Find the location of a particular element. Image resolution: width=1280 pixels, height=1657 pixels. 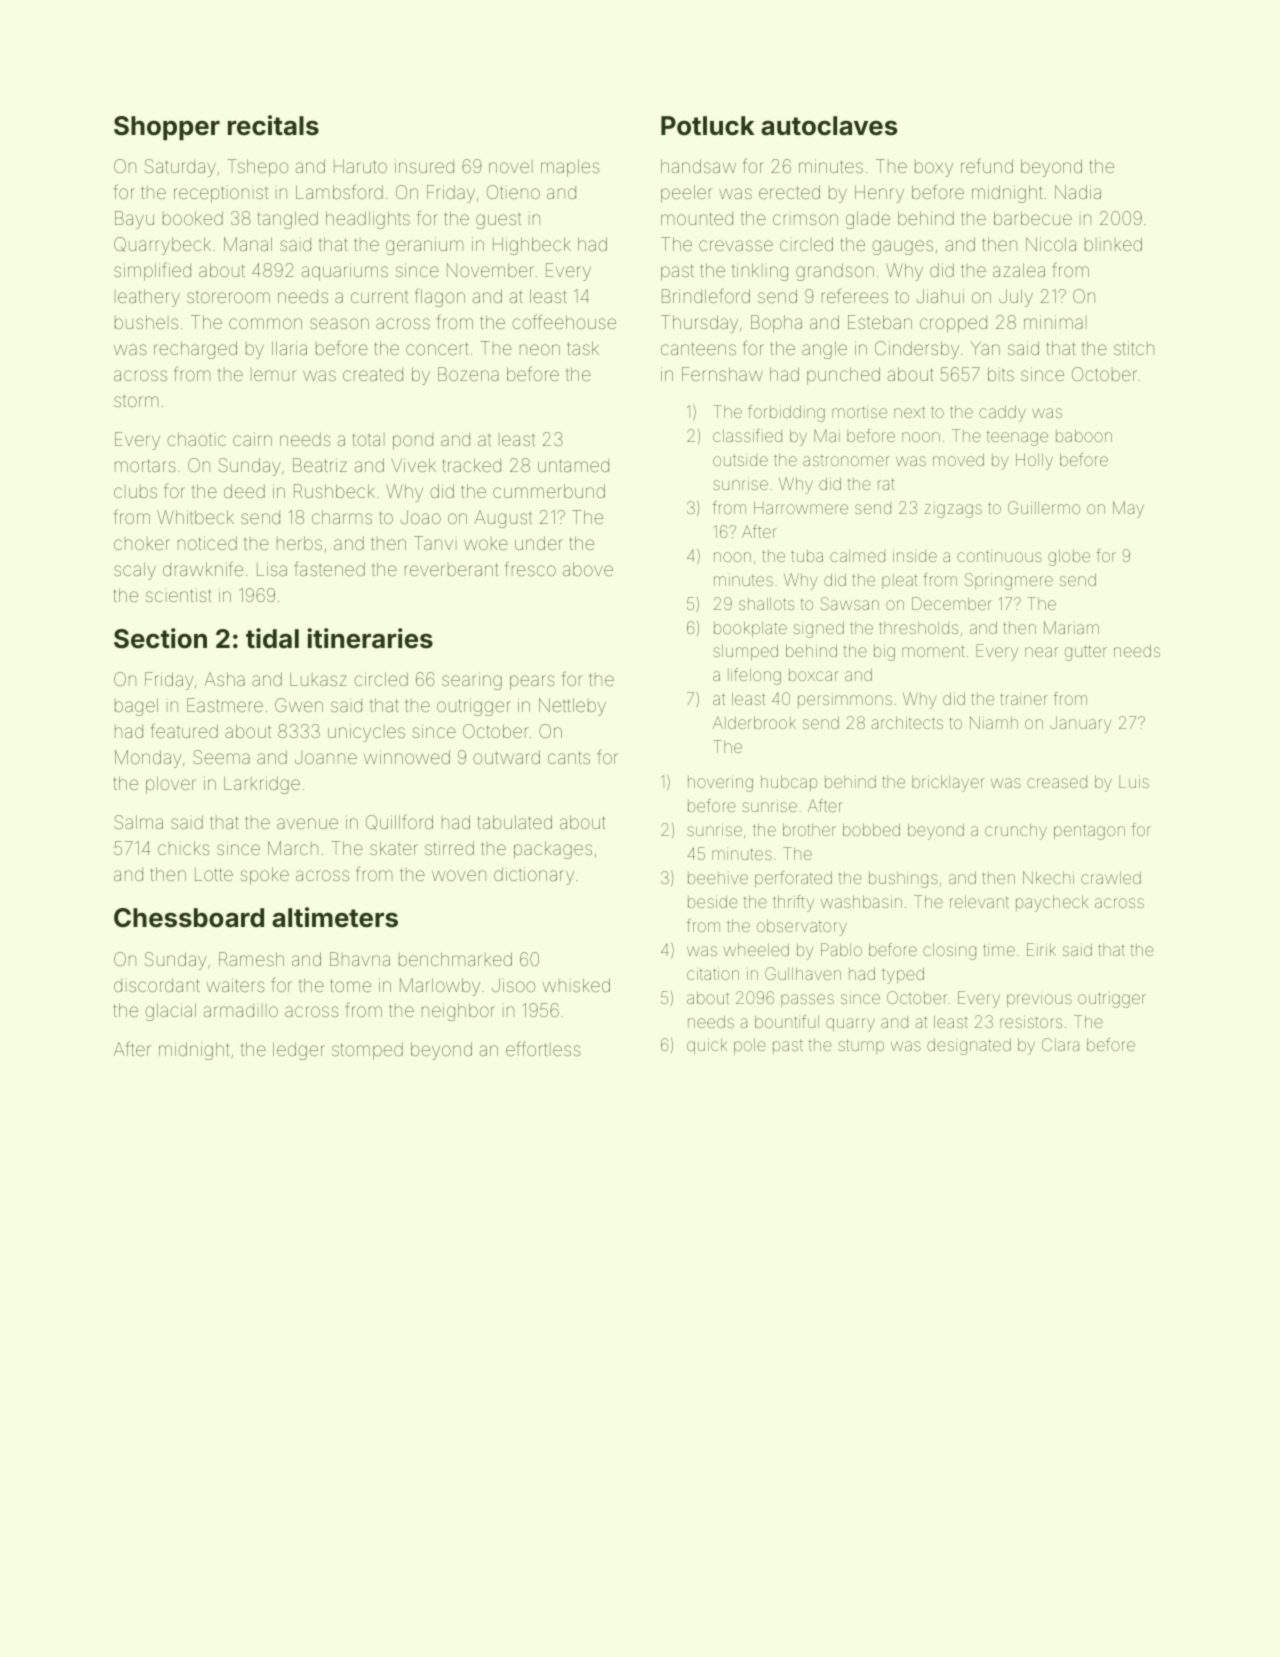

task is located at coordinates (583, 348).
